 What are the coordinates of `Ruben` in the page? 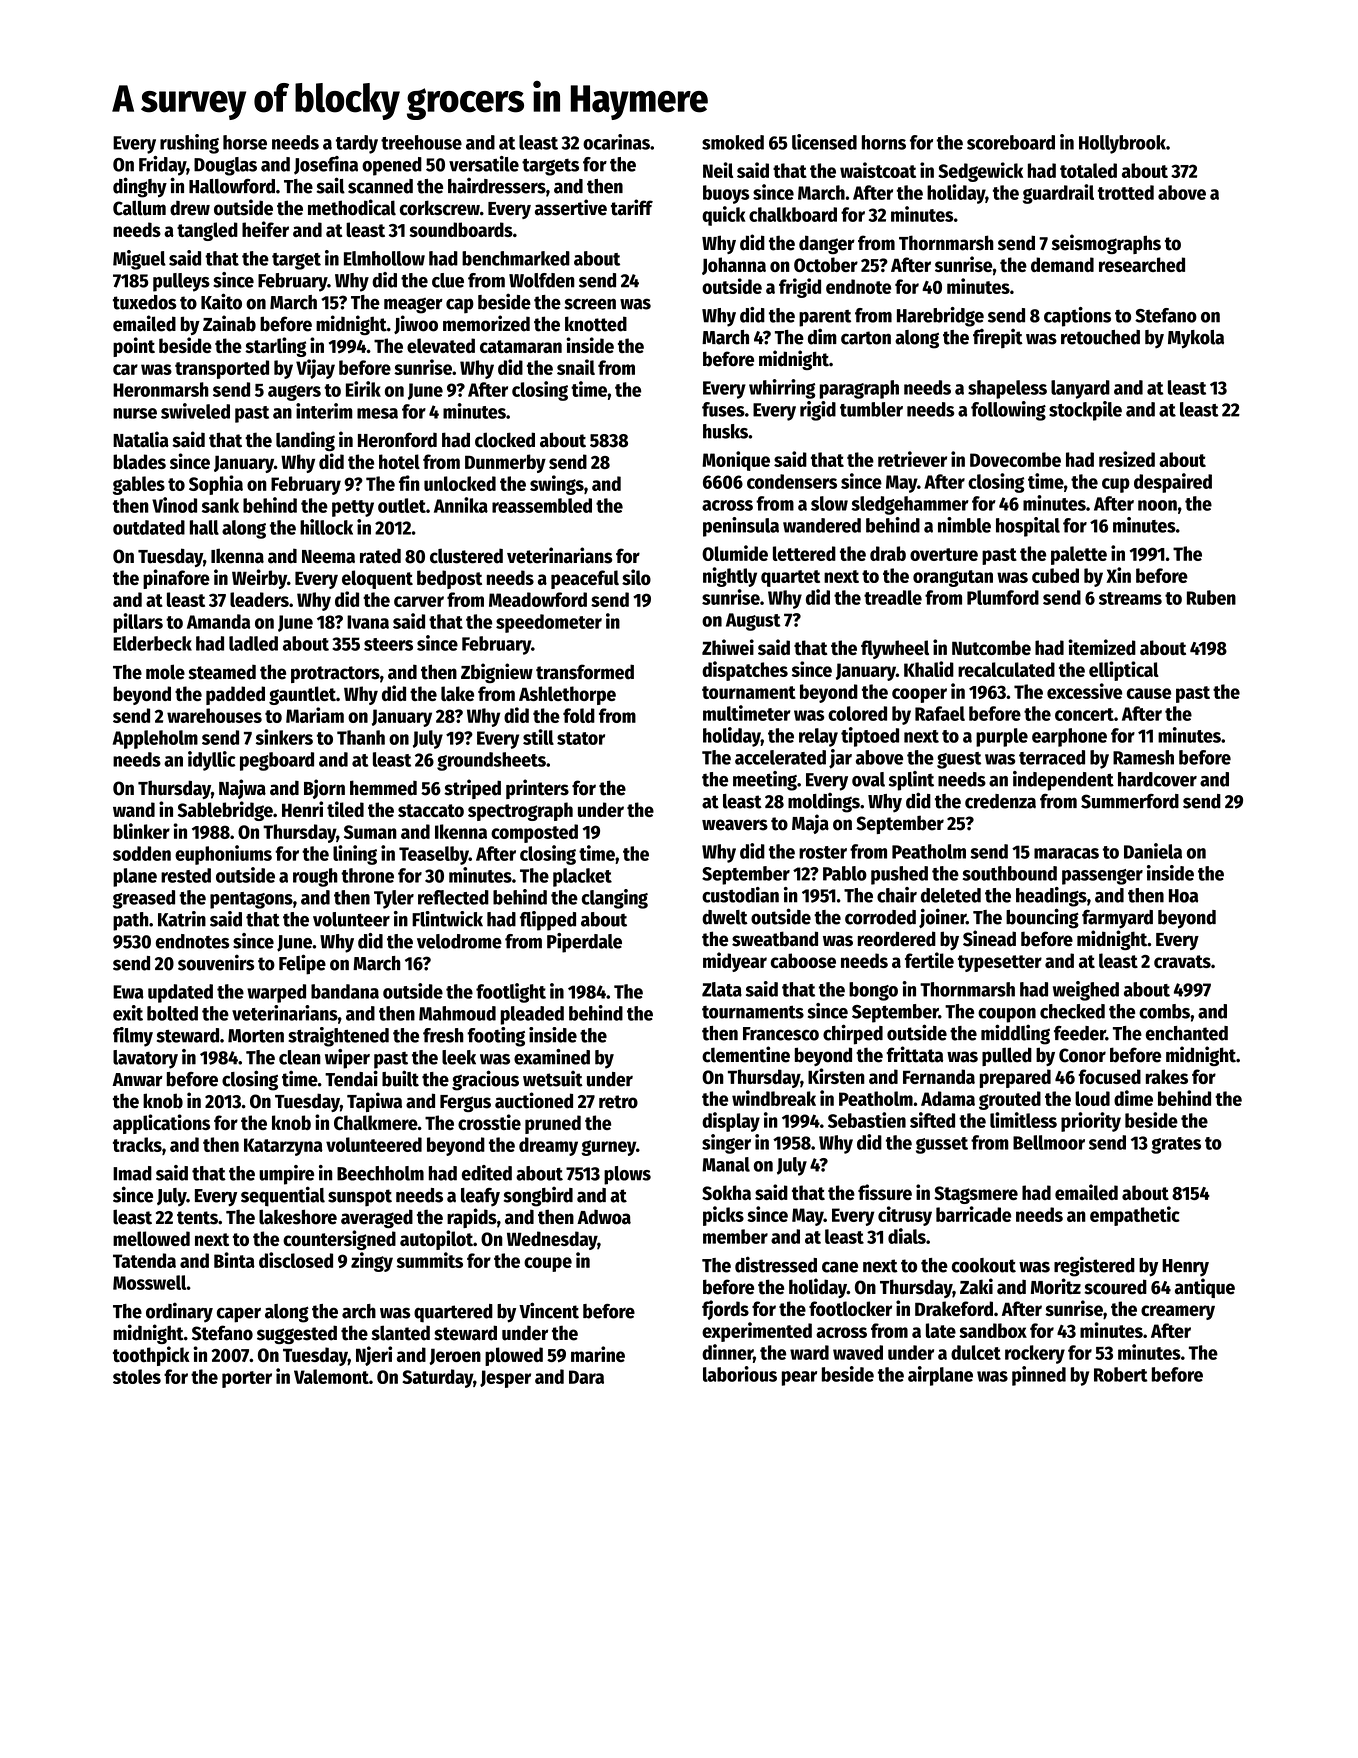 It's located at (1211, 597).
